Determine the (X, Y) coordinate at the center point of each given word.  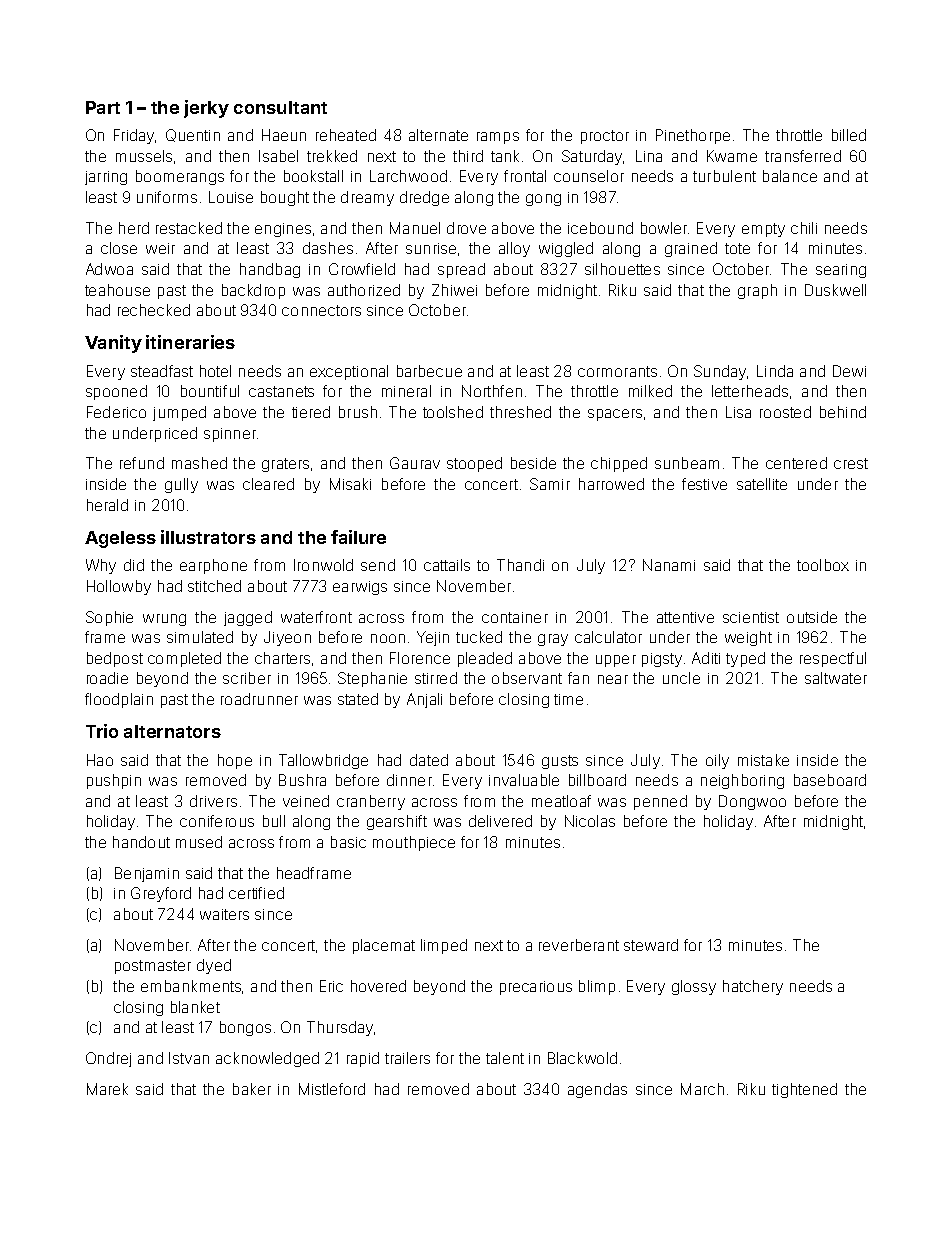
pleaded (485, 659)
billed (849, 135)
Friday (134, 136)
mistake (763, 760)
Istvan (189, 1058)
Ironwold (323, 565)
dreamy (367, 198)
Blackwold (582, 1058)
